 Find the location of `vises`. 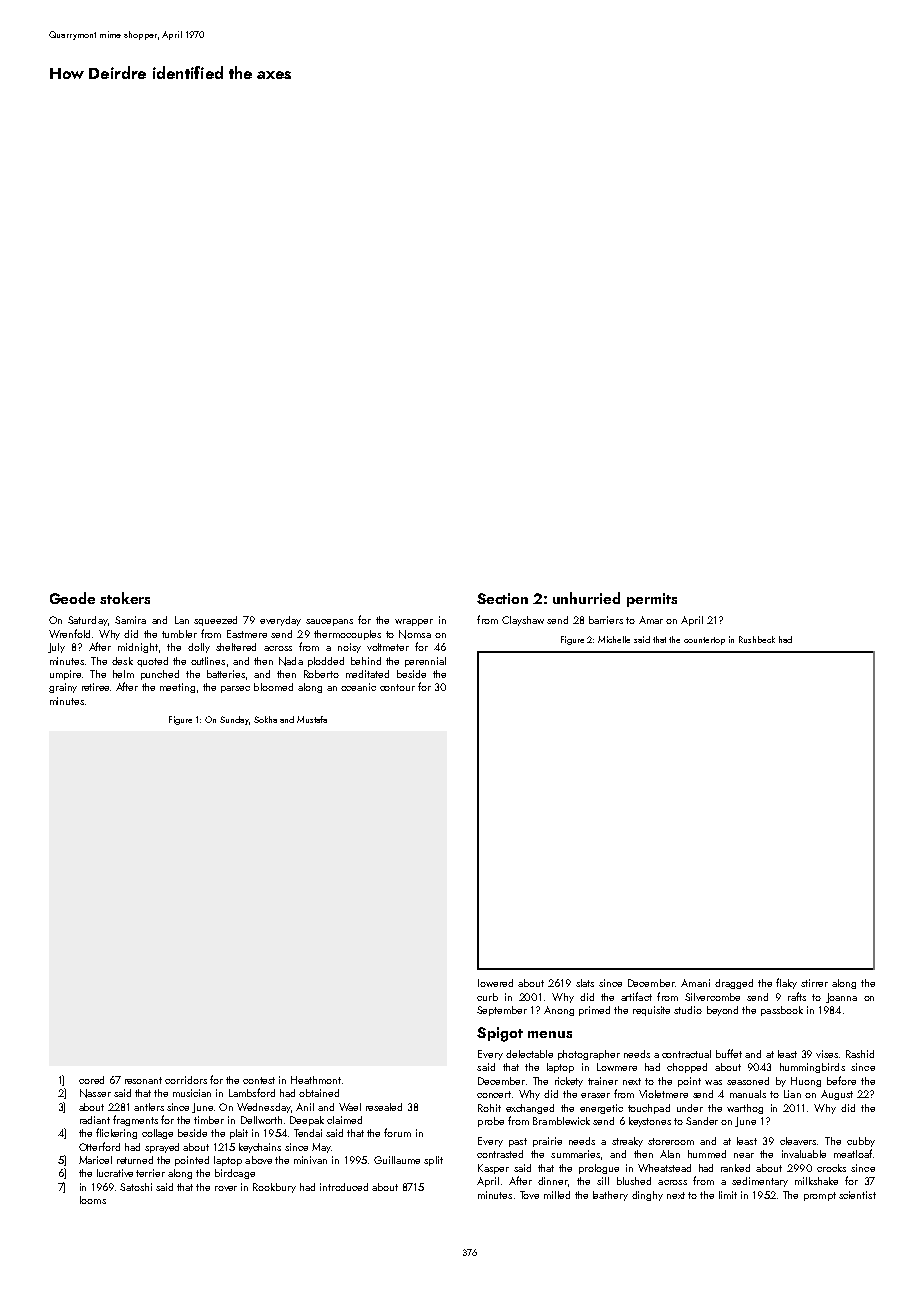

vises is located at coordinates (827, 1054).
